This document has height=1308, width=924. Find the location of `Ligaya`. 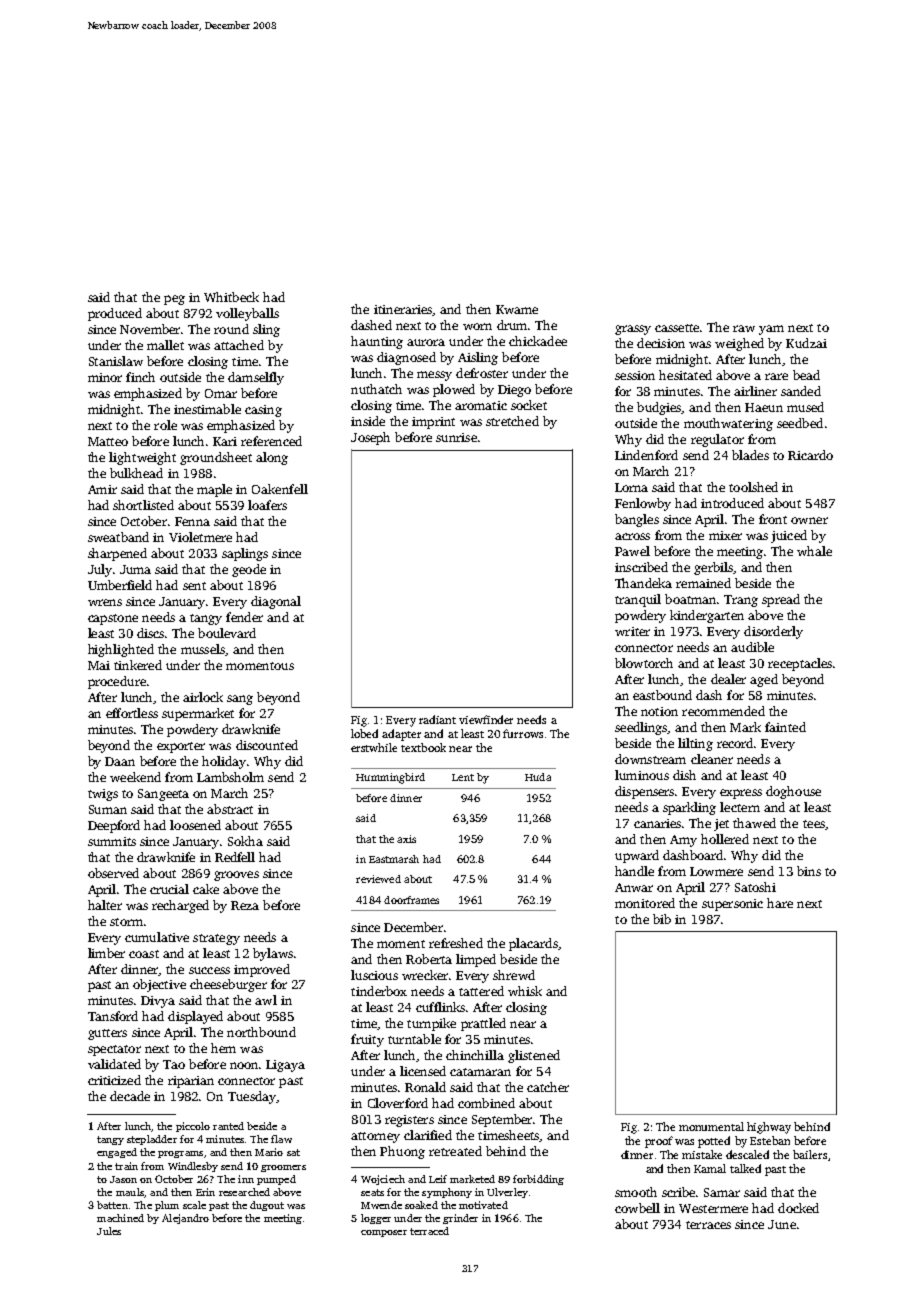

Ligaya is located at coordinates (285, 1066).
